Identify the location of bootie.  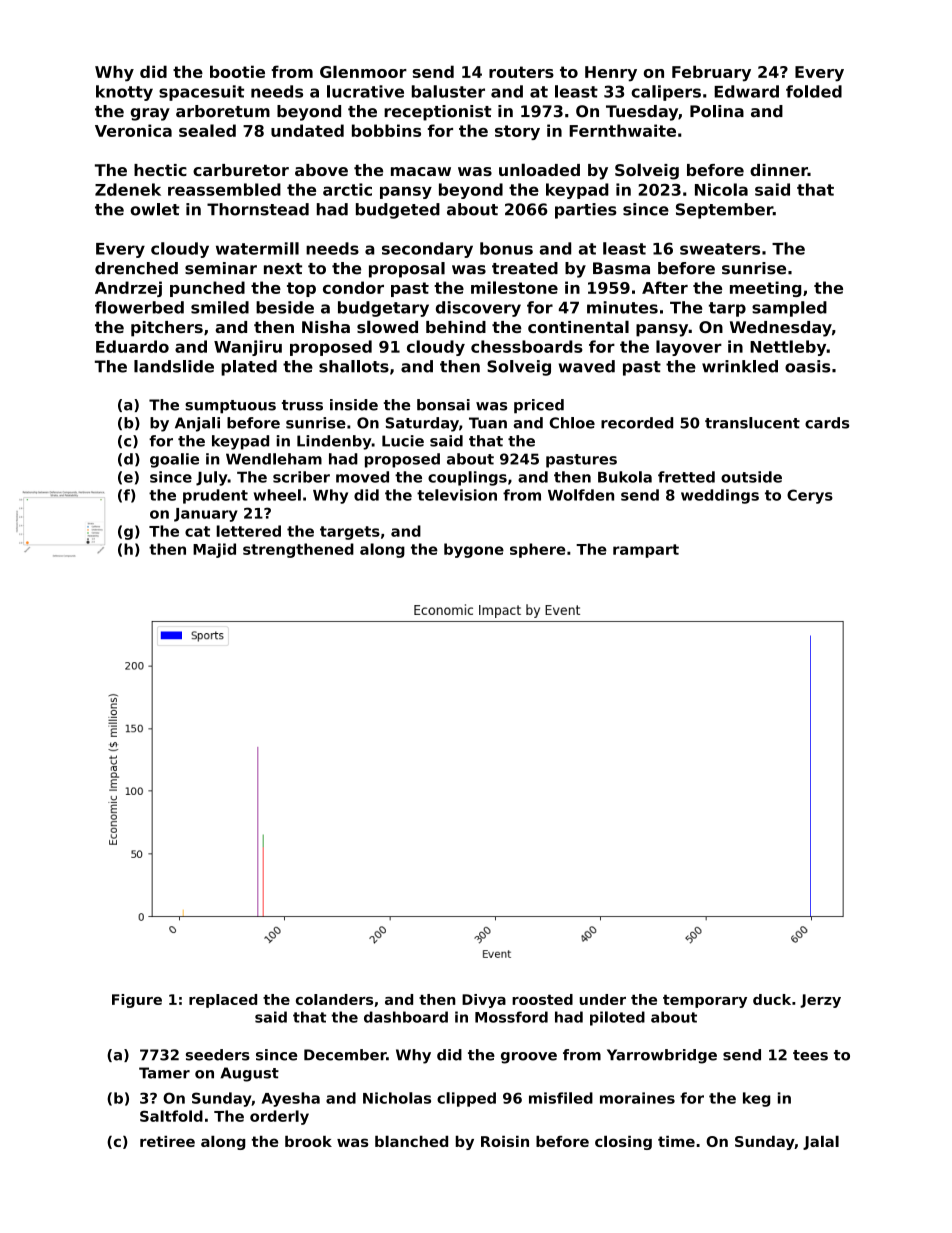
(237, 71).
